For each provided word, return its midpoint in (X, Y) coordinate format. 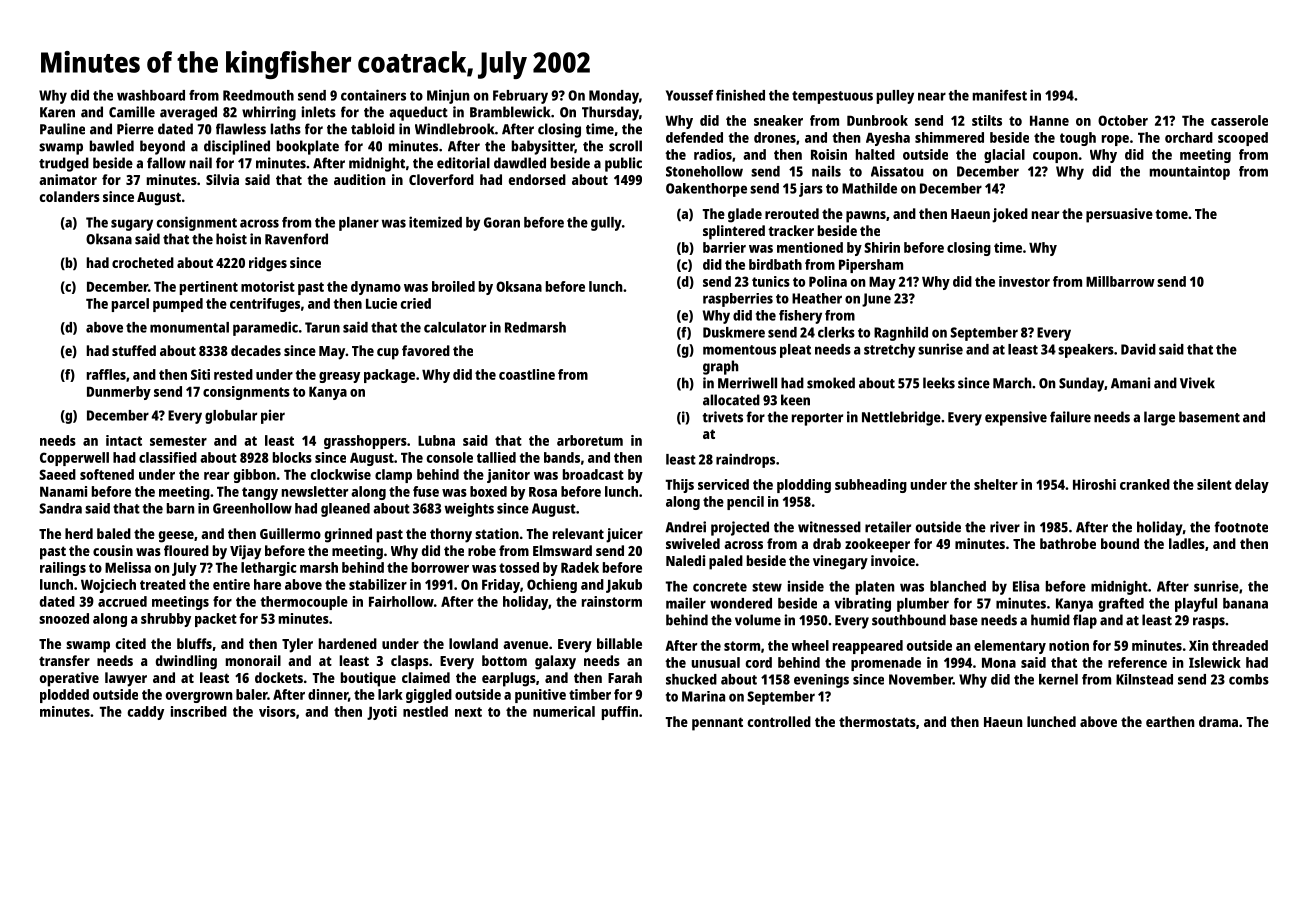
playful (1196, 605)
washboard (151, 95)
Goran (502, 222)
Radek (580, 567)
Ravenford (296, 239)
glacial (1004, 156)
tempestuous (832, 97)
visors (277, 711)
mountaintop (1190, 173)
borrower (440, 567)
